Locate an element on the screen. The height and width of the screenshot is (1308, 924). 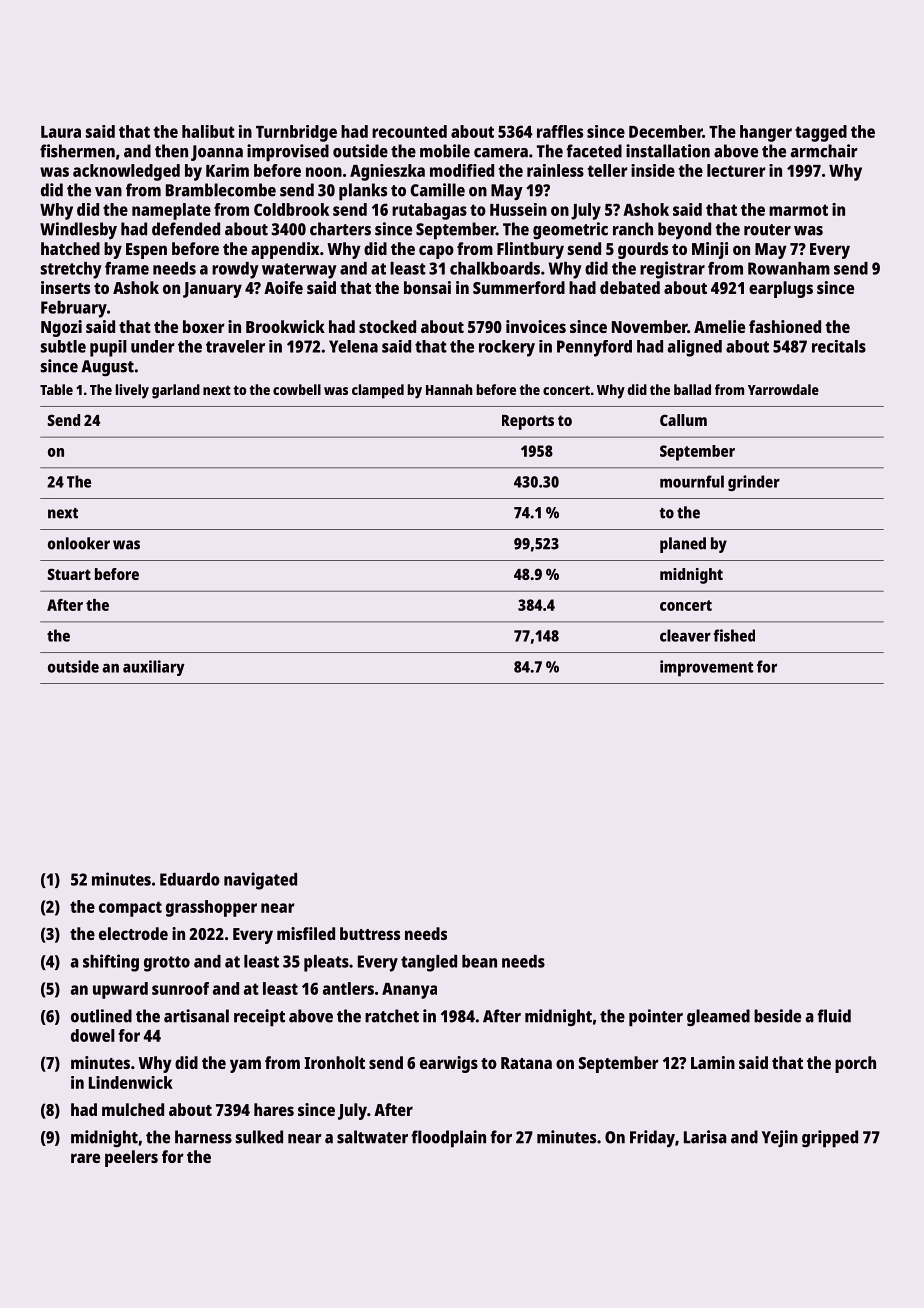
Lindenwick is located at coordinates (131, 1082).
